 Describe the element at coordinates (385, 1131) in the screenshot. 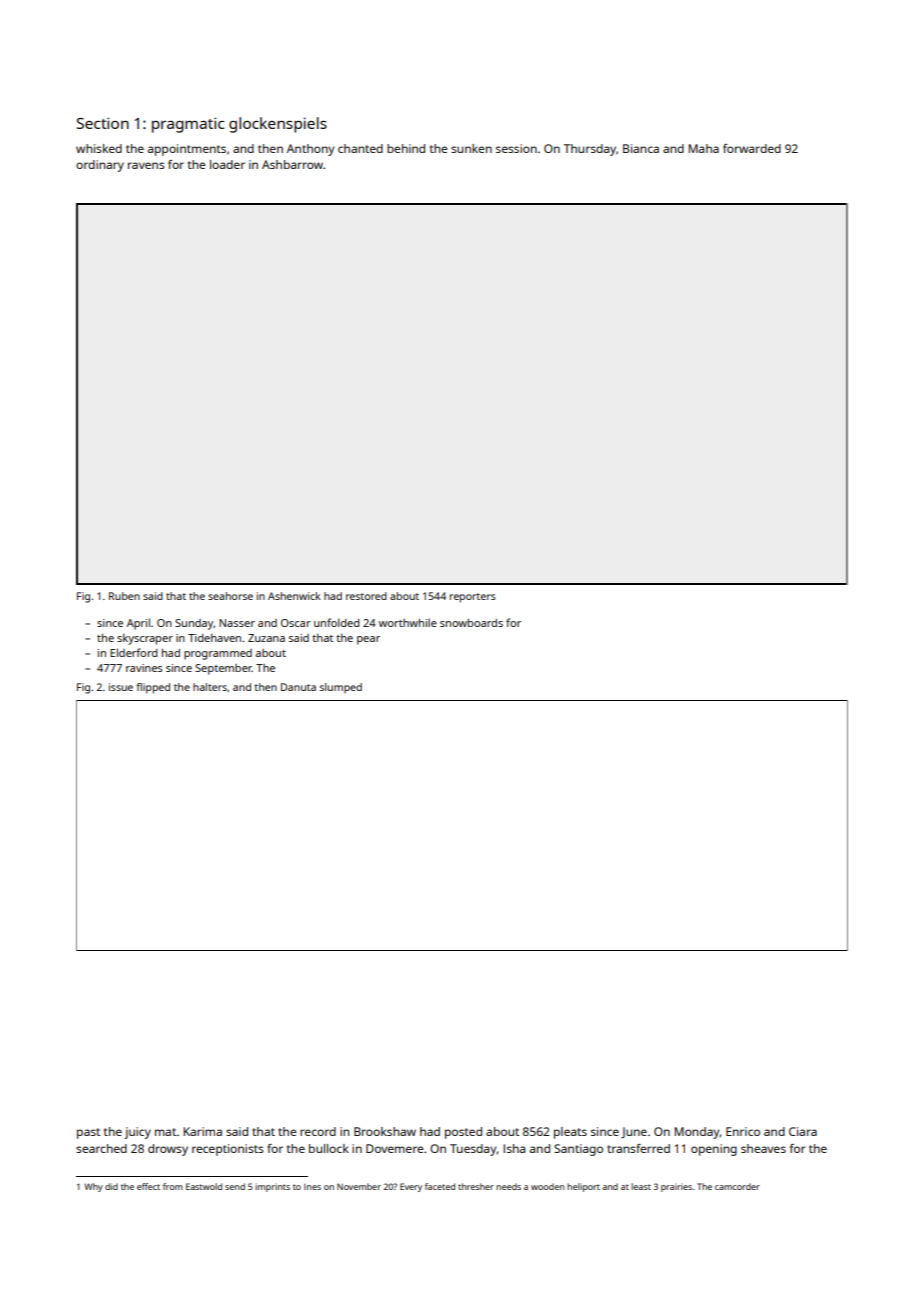

I see `Brookshaw` at that location.
